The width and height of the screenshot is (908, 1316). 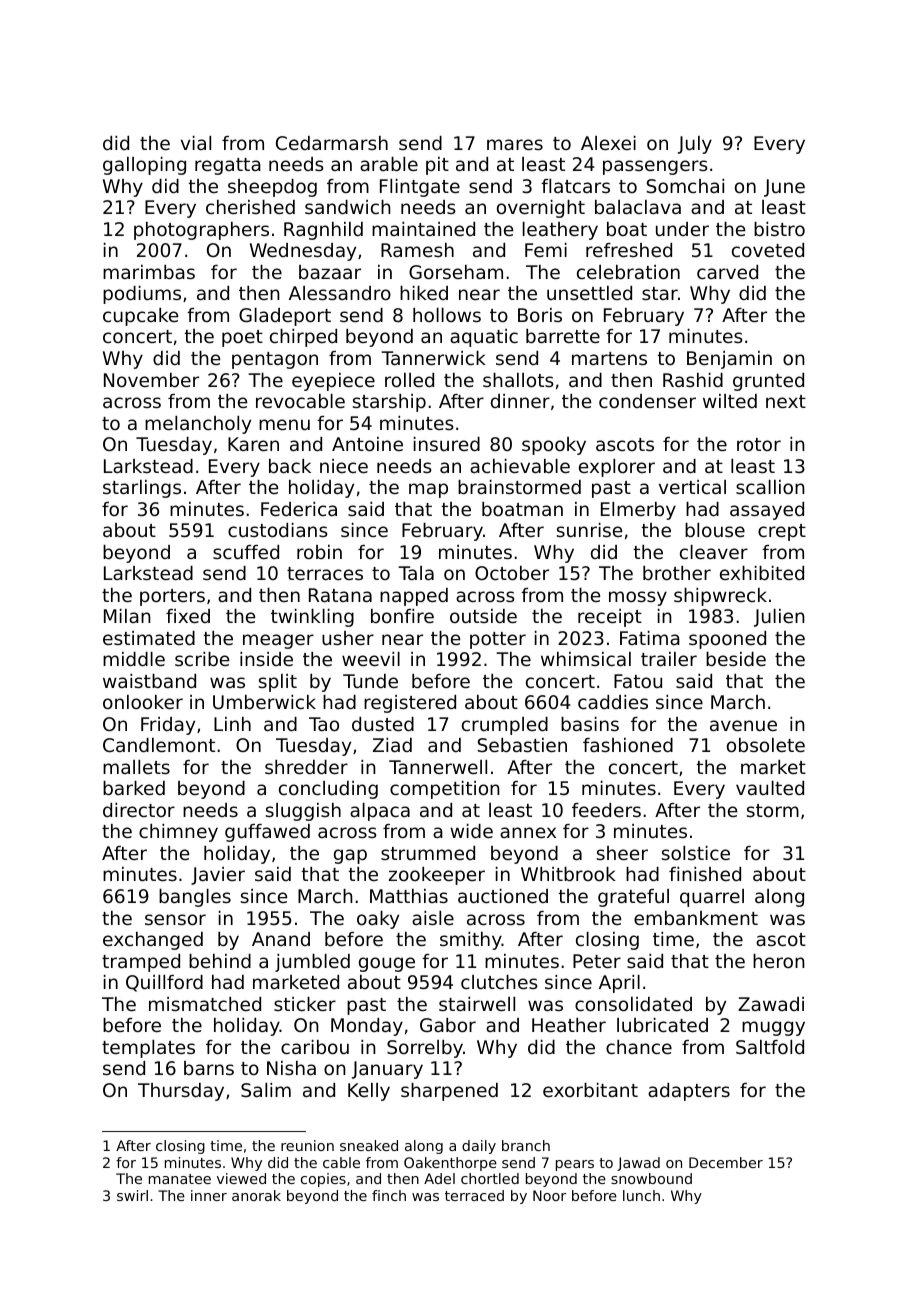 I want to click on caddies, so click(x=613, y=702).
